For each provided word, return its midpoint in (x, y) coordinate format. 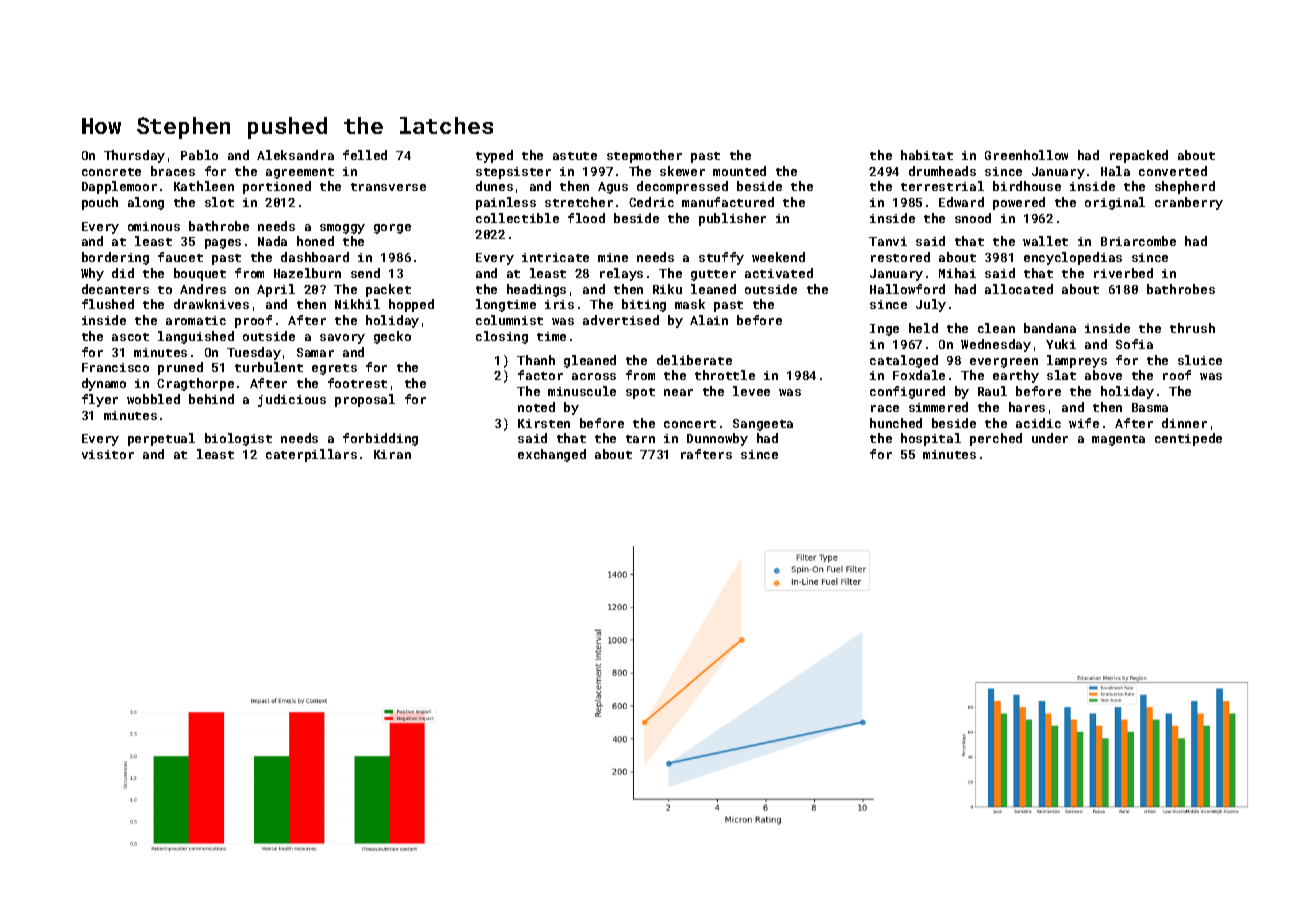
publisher (732, 219)
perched (996, 439)
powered (1019, 203)
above (1103, 375)
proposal (365, 400)
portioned (277, 187)
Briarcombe (1138, 241)
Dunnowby (717, 439)
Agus (613, 188)
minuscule (582, 391)
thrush (1192, 328)
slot (219, 202)
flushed (108, 304)
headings (536, 290)
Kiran (392, 454)
